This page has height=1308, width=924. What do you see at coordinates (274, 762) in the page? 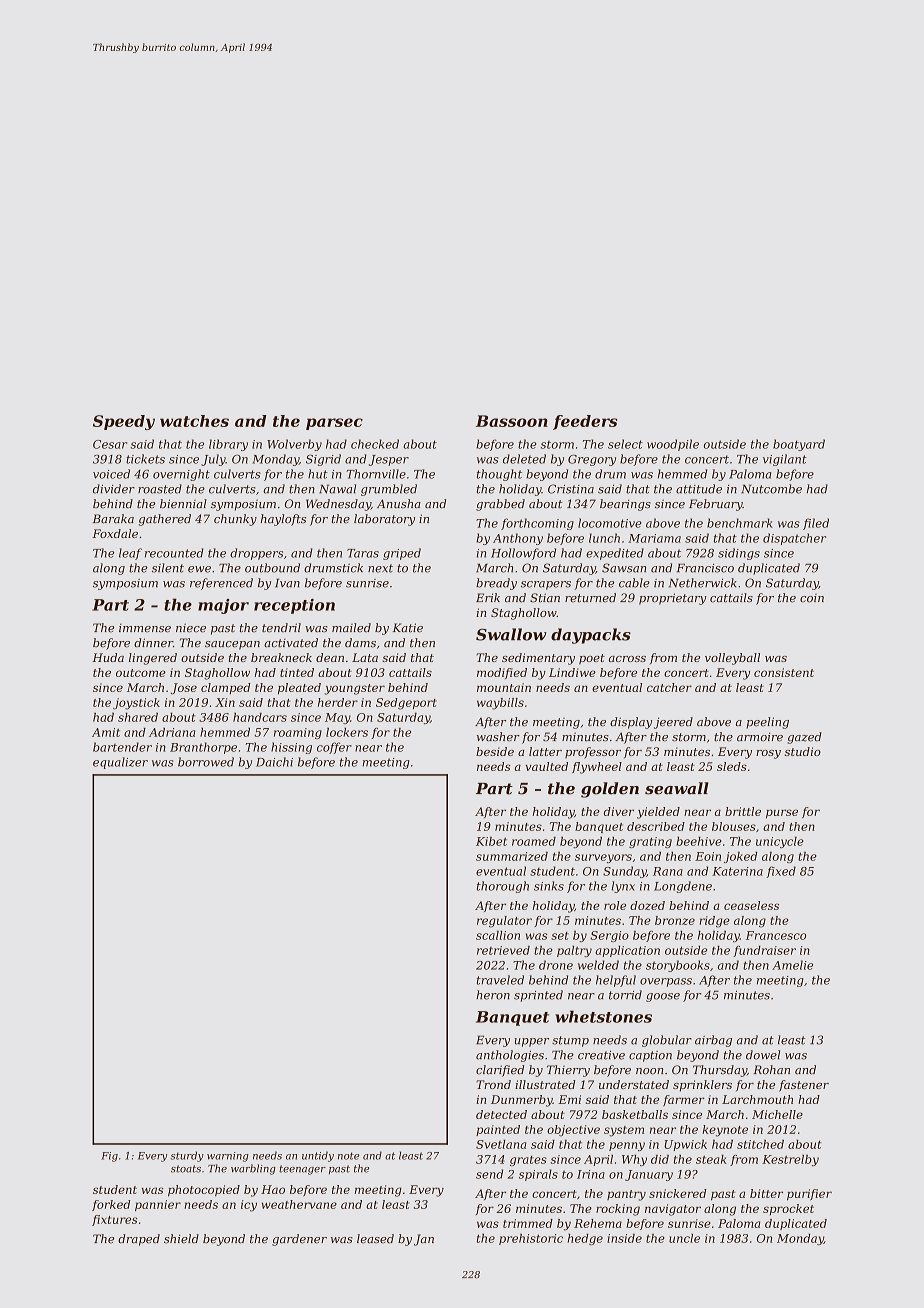
I see `Daichi` at bounding box center [274, 762].
